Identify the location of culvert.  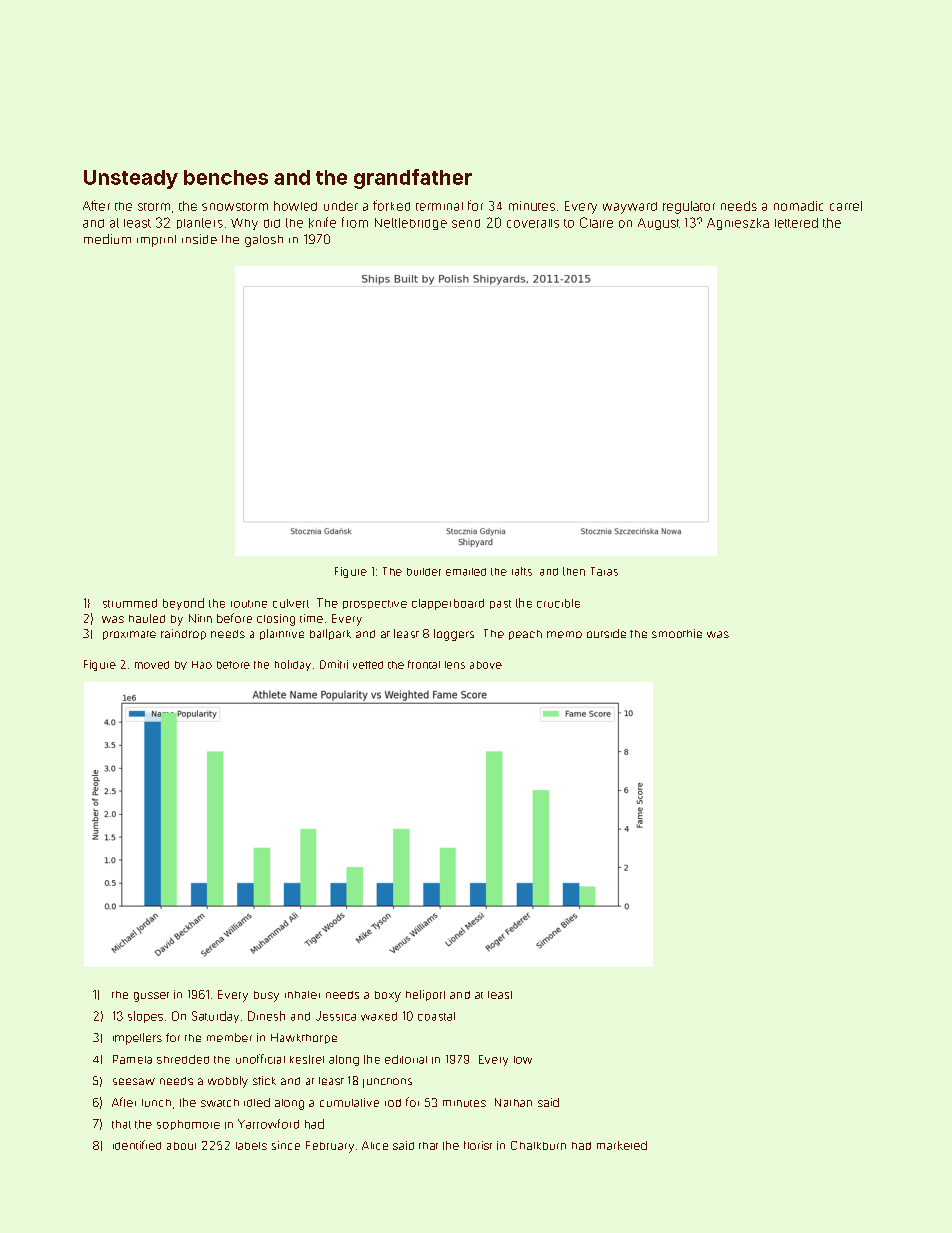
(291, 603).
